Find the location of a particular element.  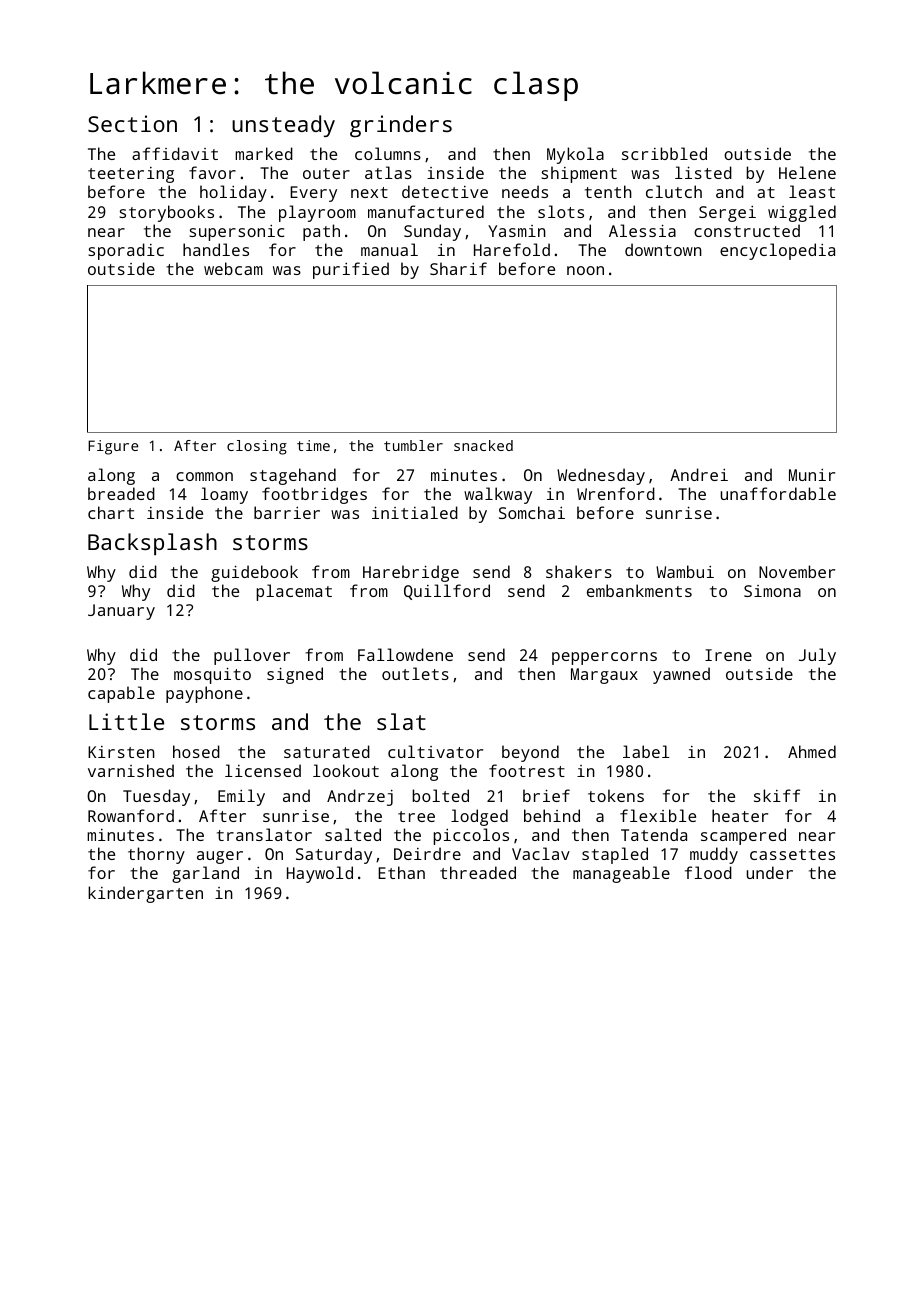

grinders is located at coordinates (401, 126).
